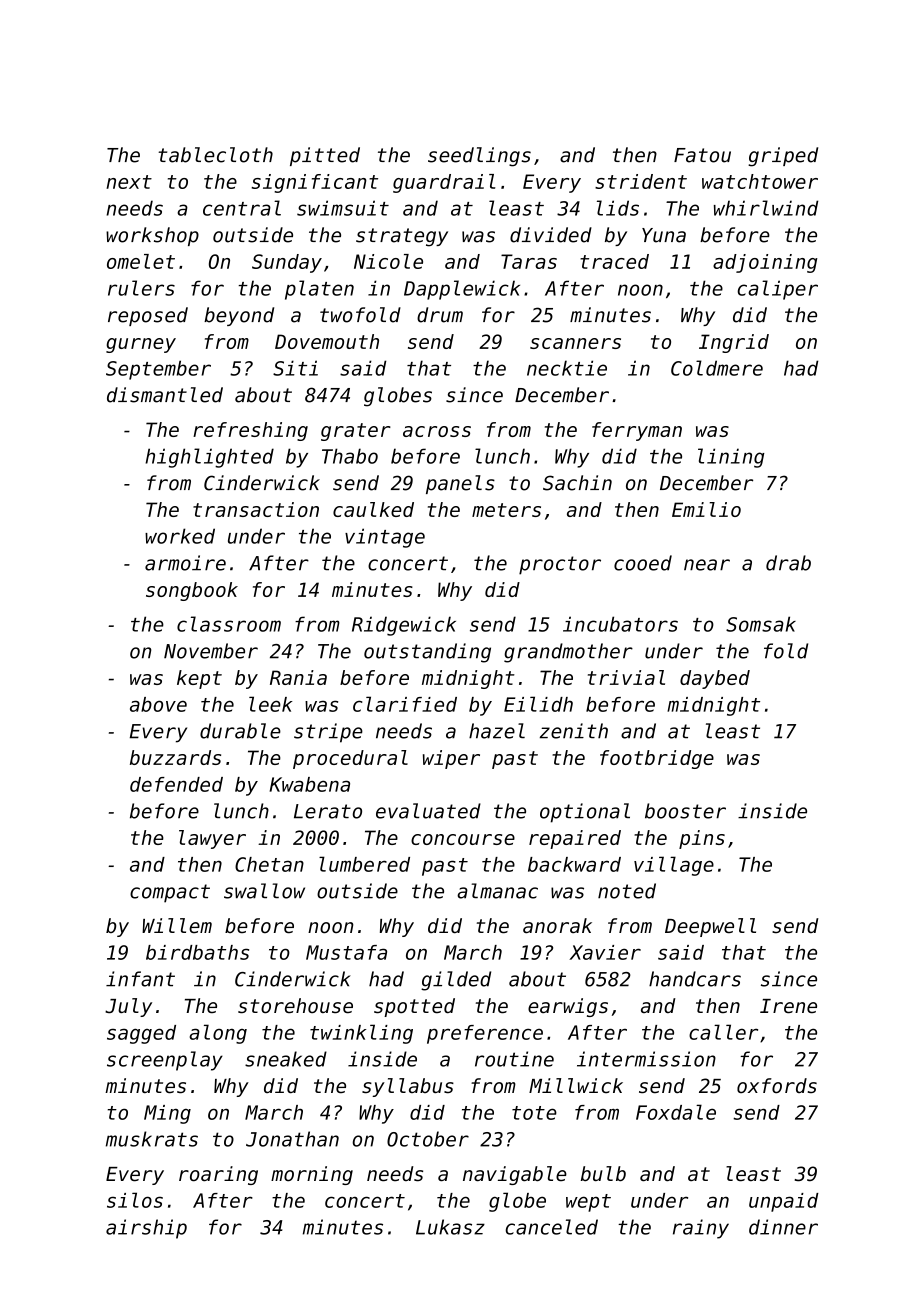 The image size is (924, 1314). Describe the element at coordinates (428, 1139) in the screenshot. I see `October` at that location.
